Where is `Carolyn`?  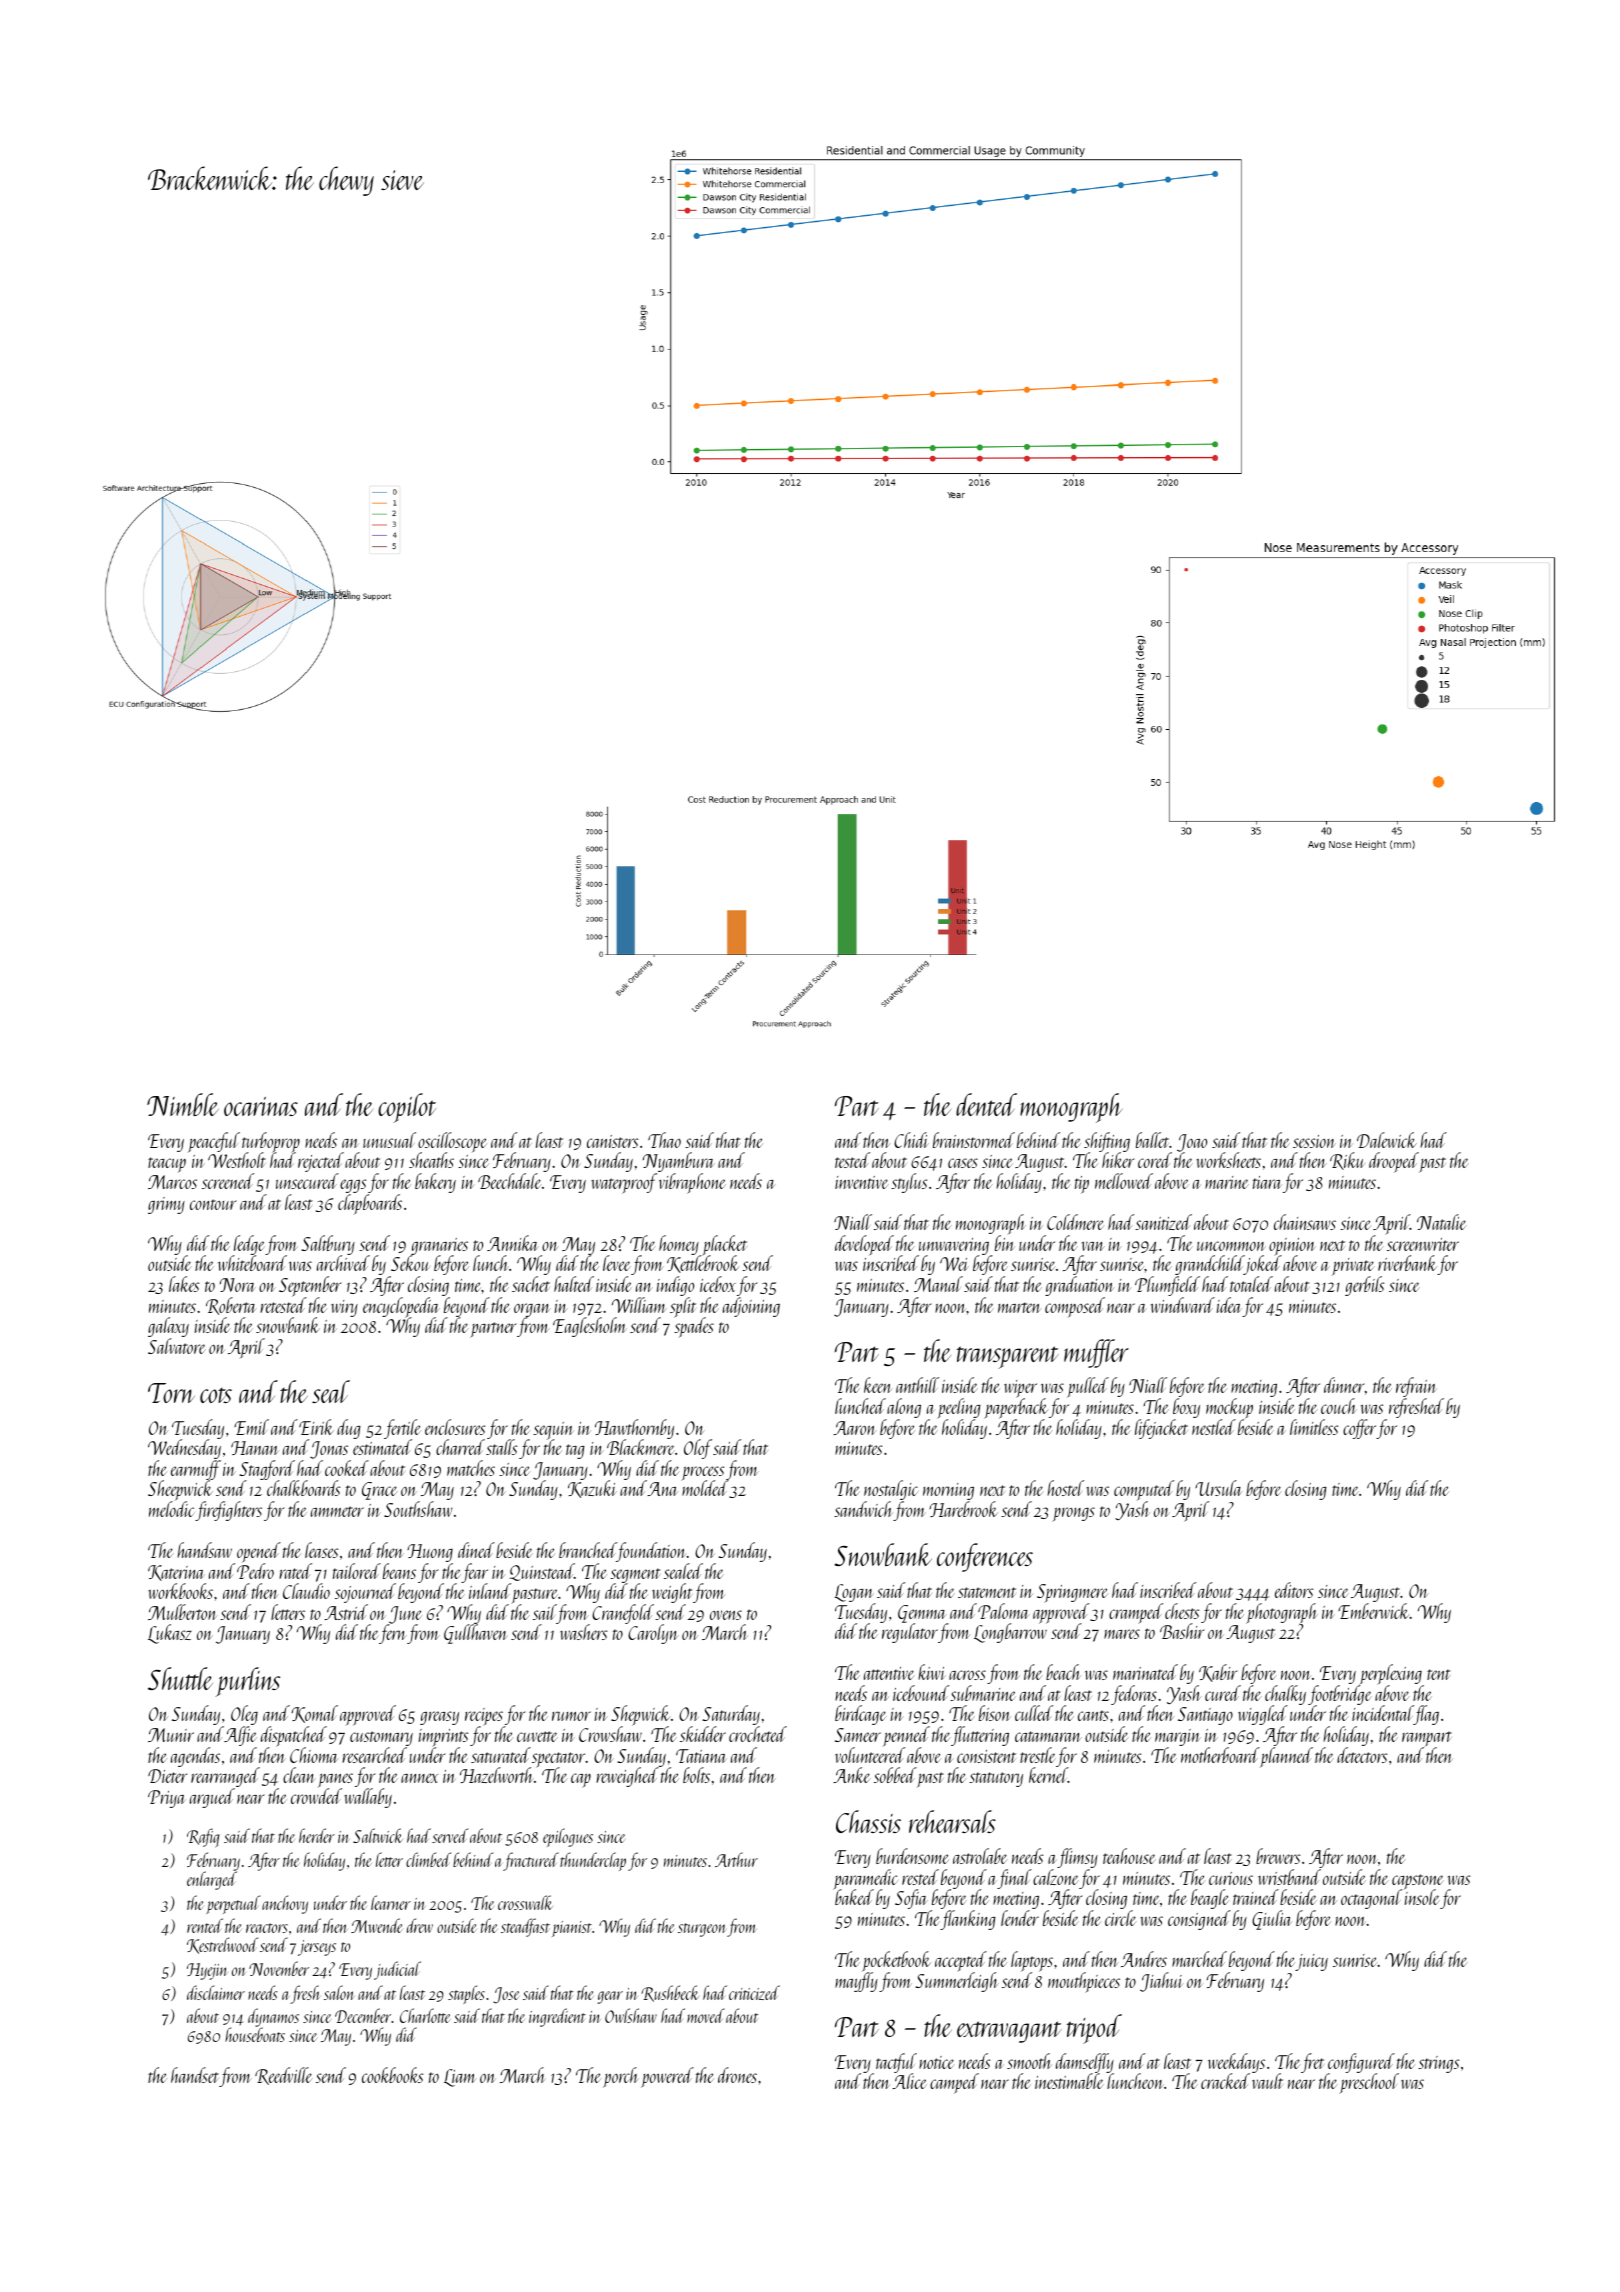
Carolyn is located at coordinates (653, 1634).
